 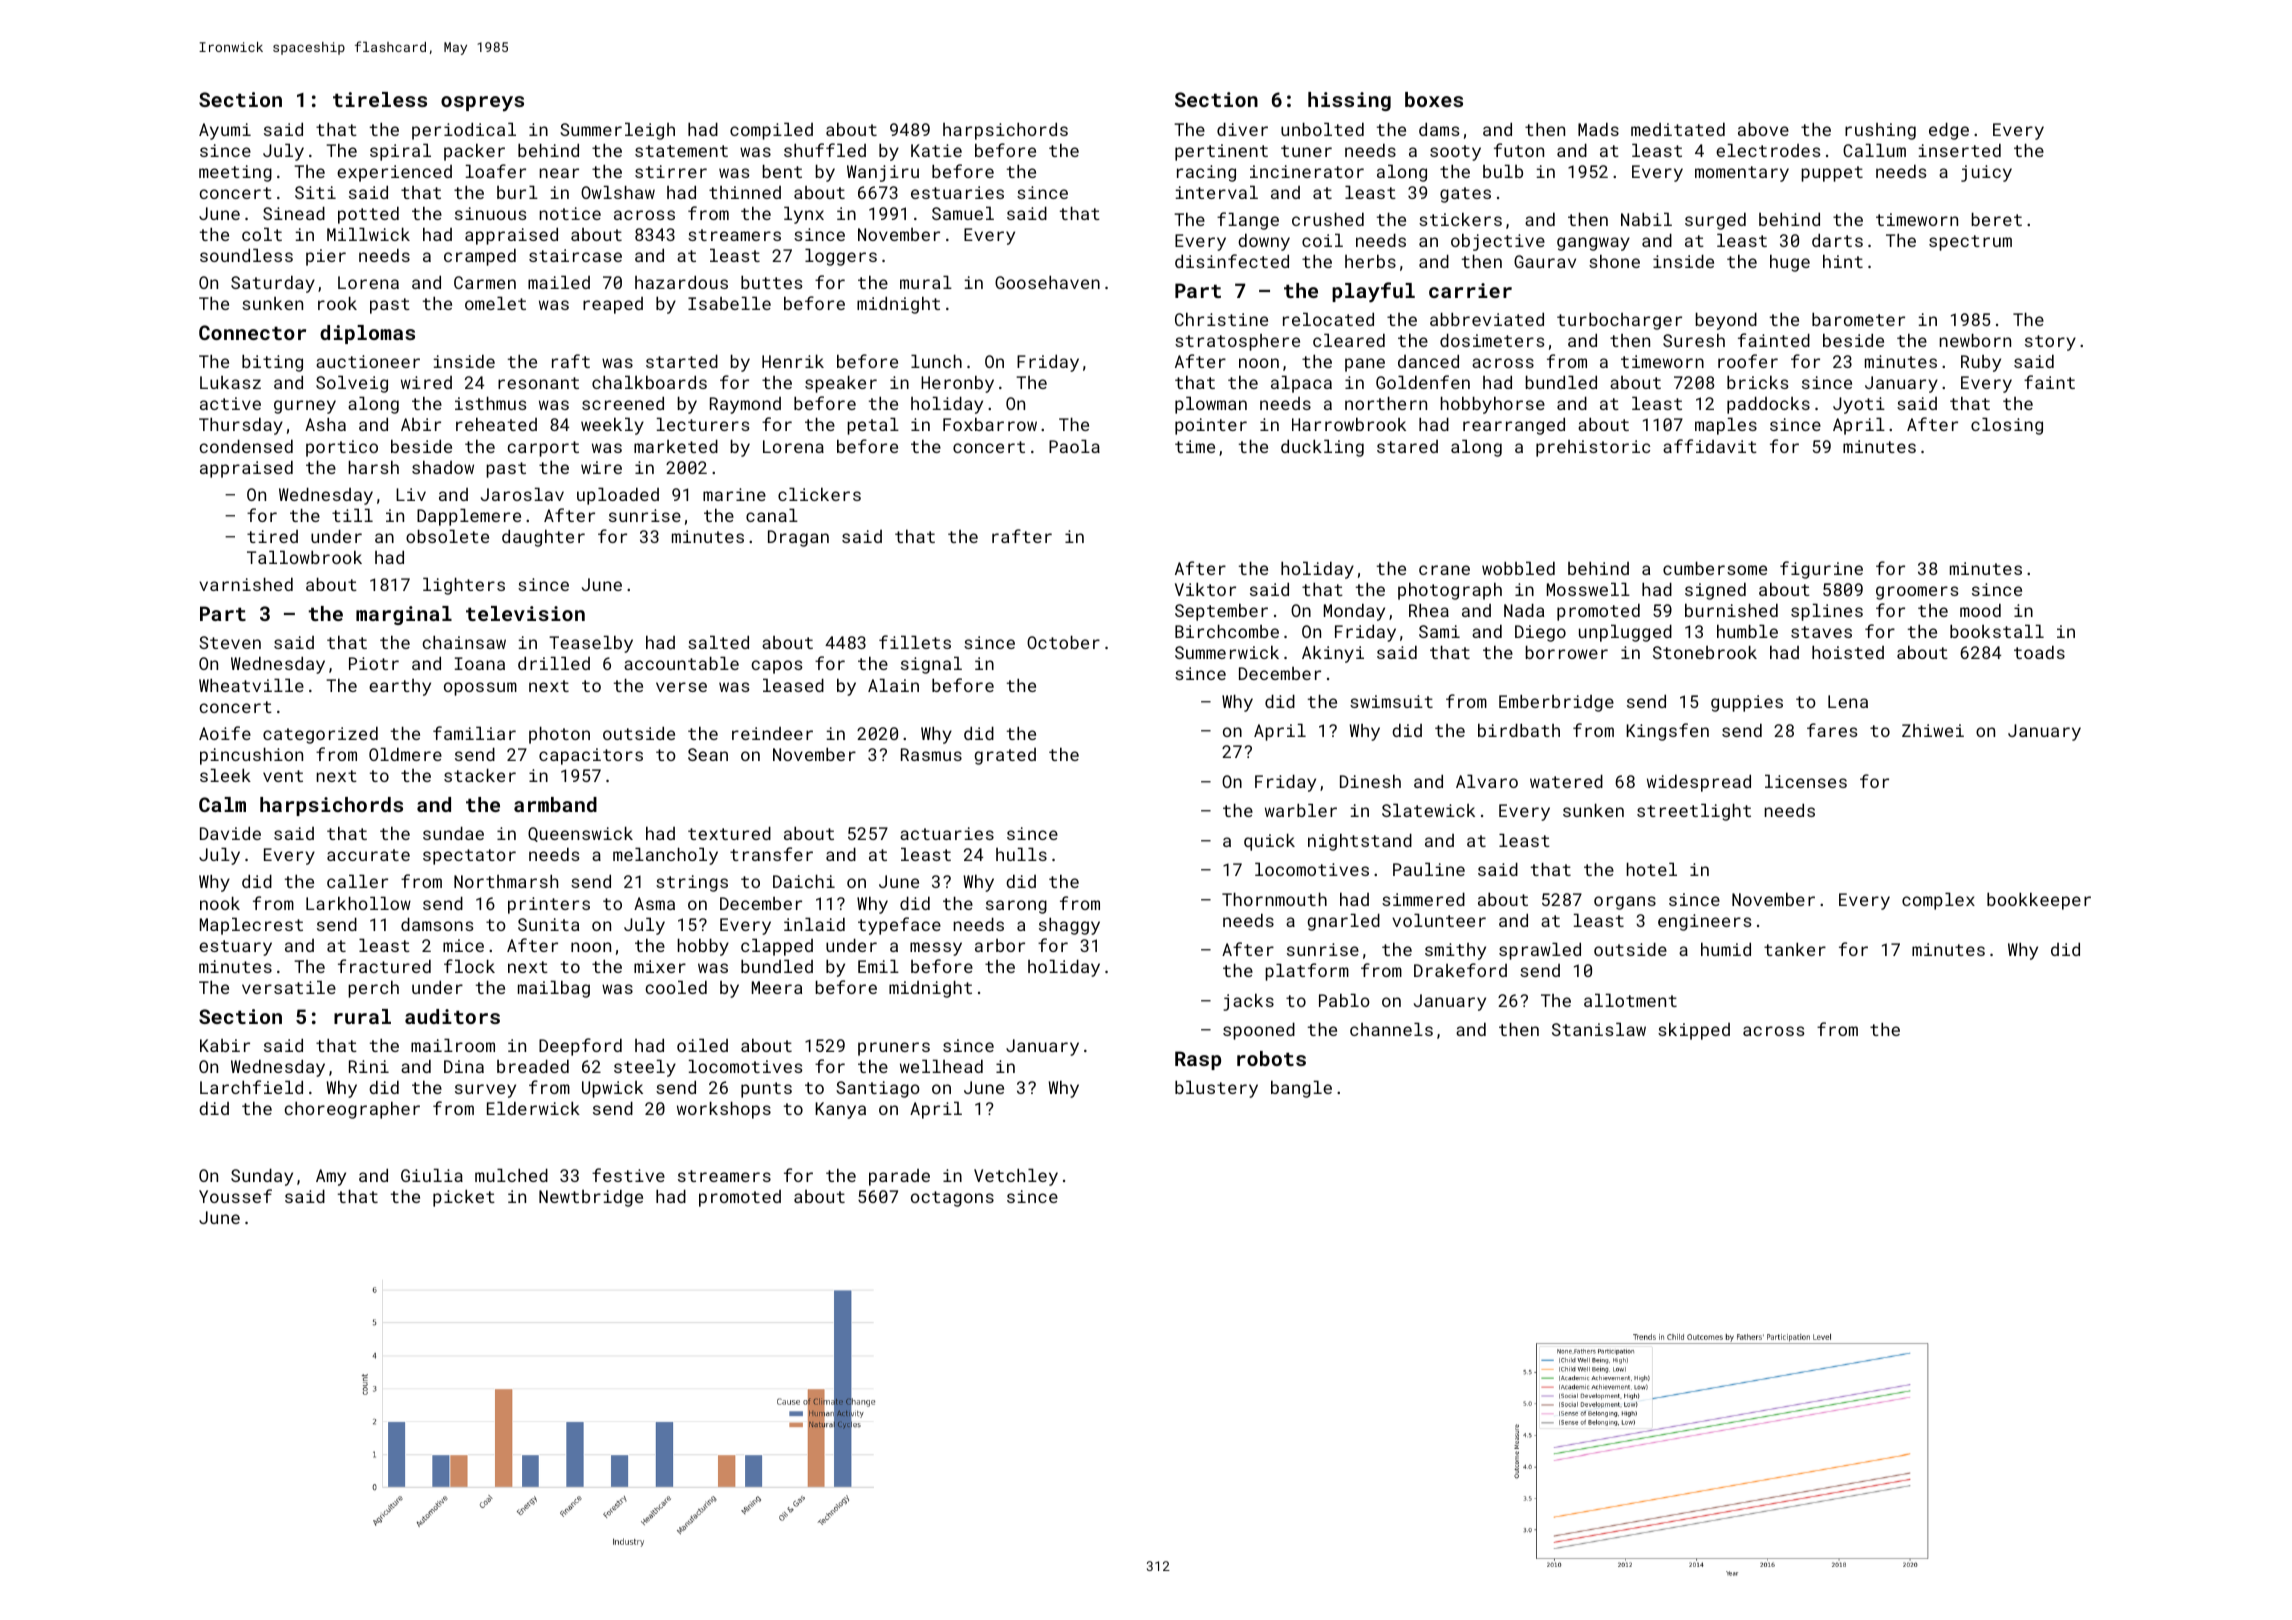 I want to click on signal, so click(x=931, y=665).
